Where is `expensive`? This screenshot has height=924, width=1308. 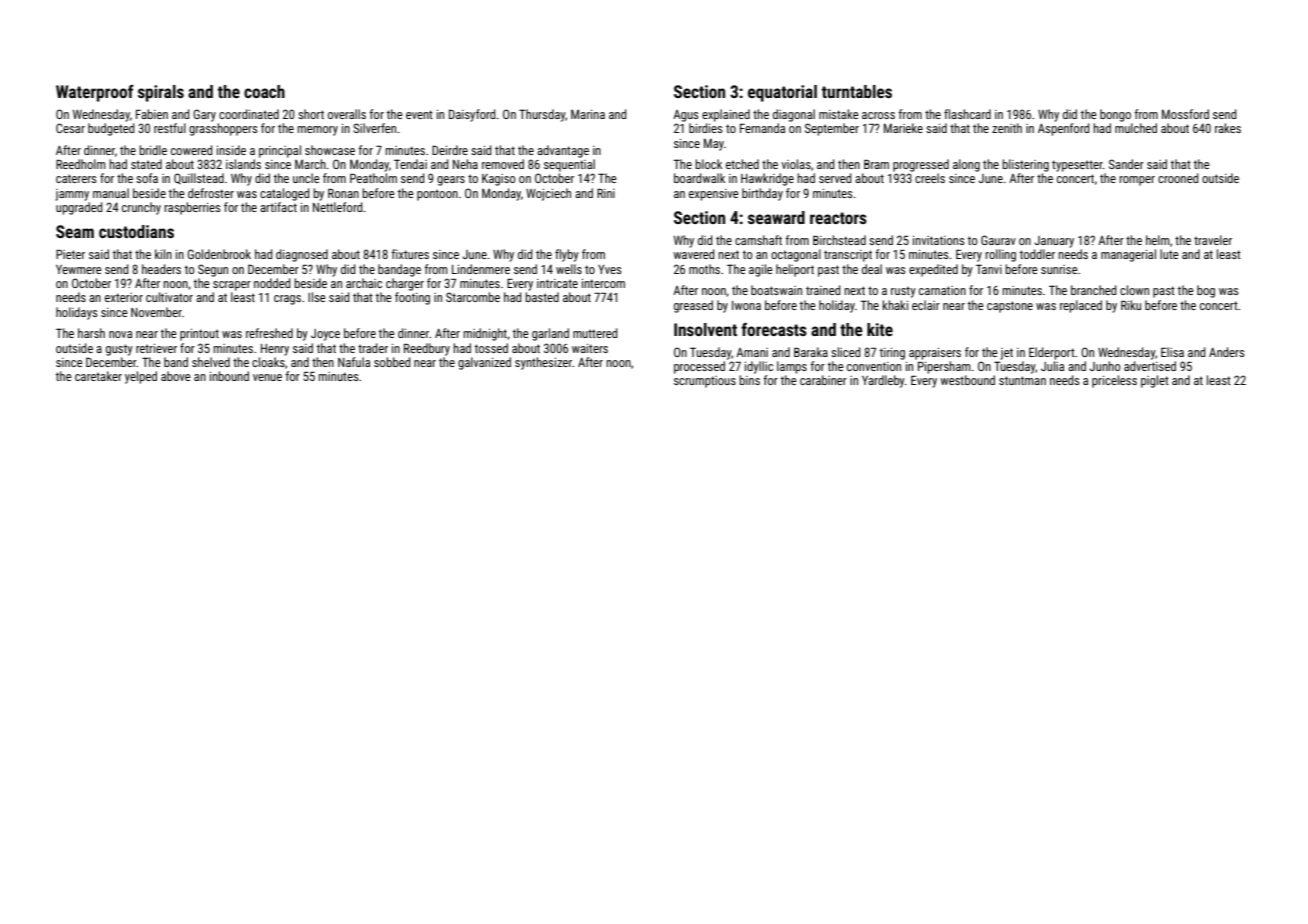
expensive is located at coordinates (714, 195).
